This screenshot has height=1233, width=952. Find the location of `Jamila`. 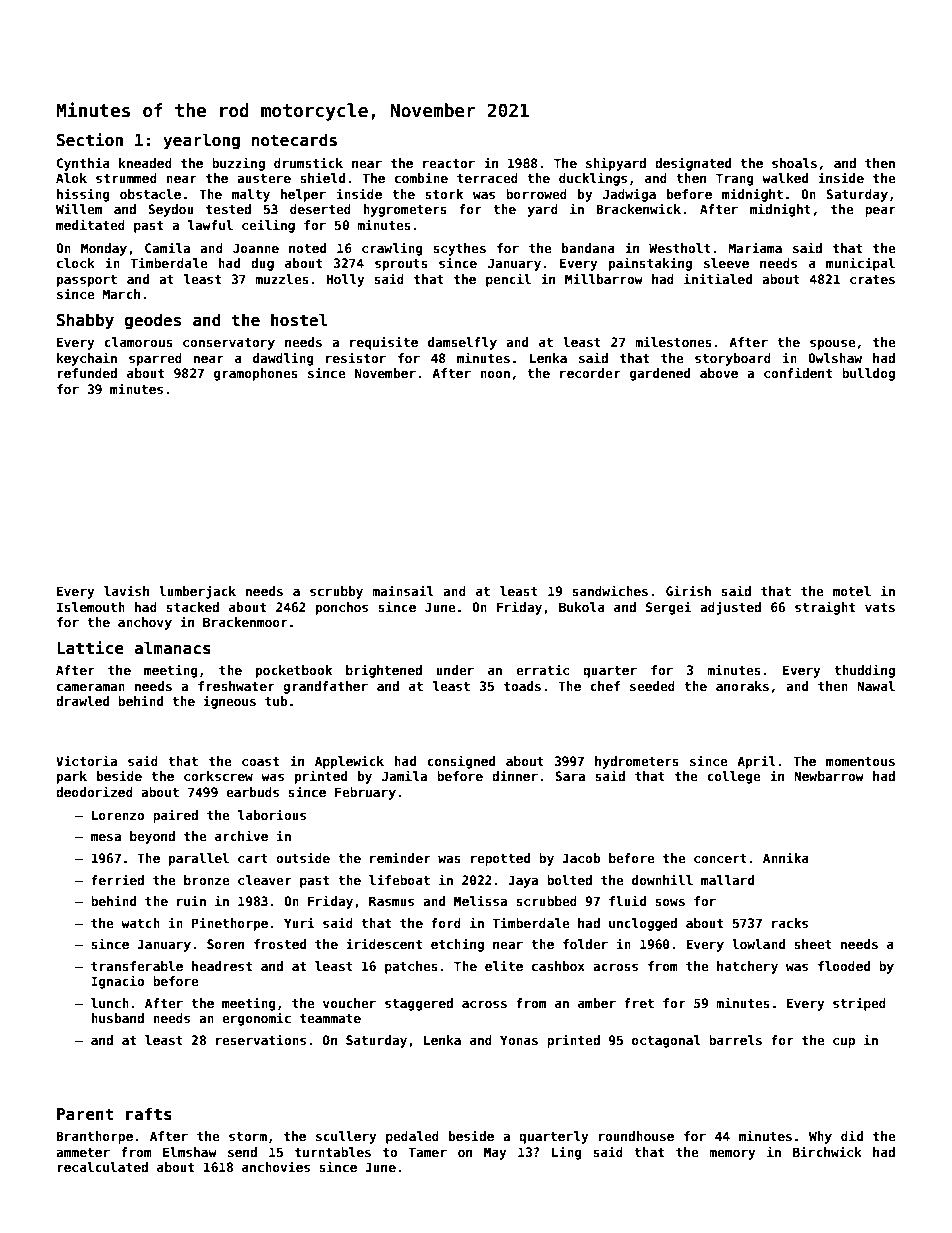

Jamila is located at coordinates (404, 775).
